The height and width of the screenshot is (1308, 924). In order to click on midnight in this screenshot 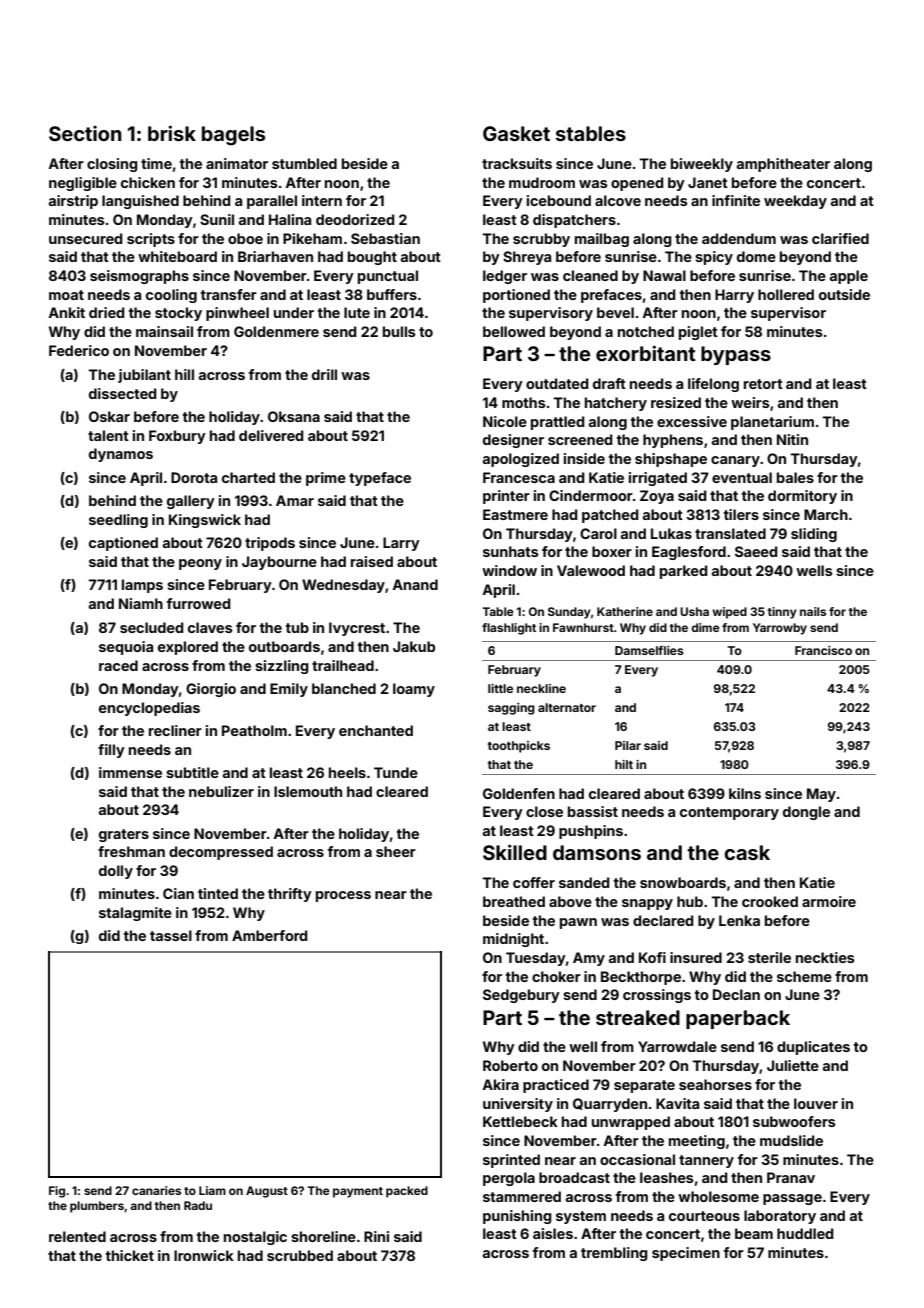, I will do `click(513, 940)`.
